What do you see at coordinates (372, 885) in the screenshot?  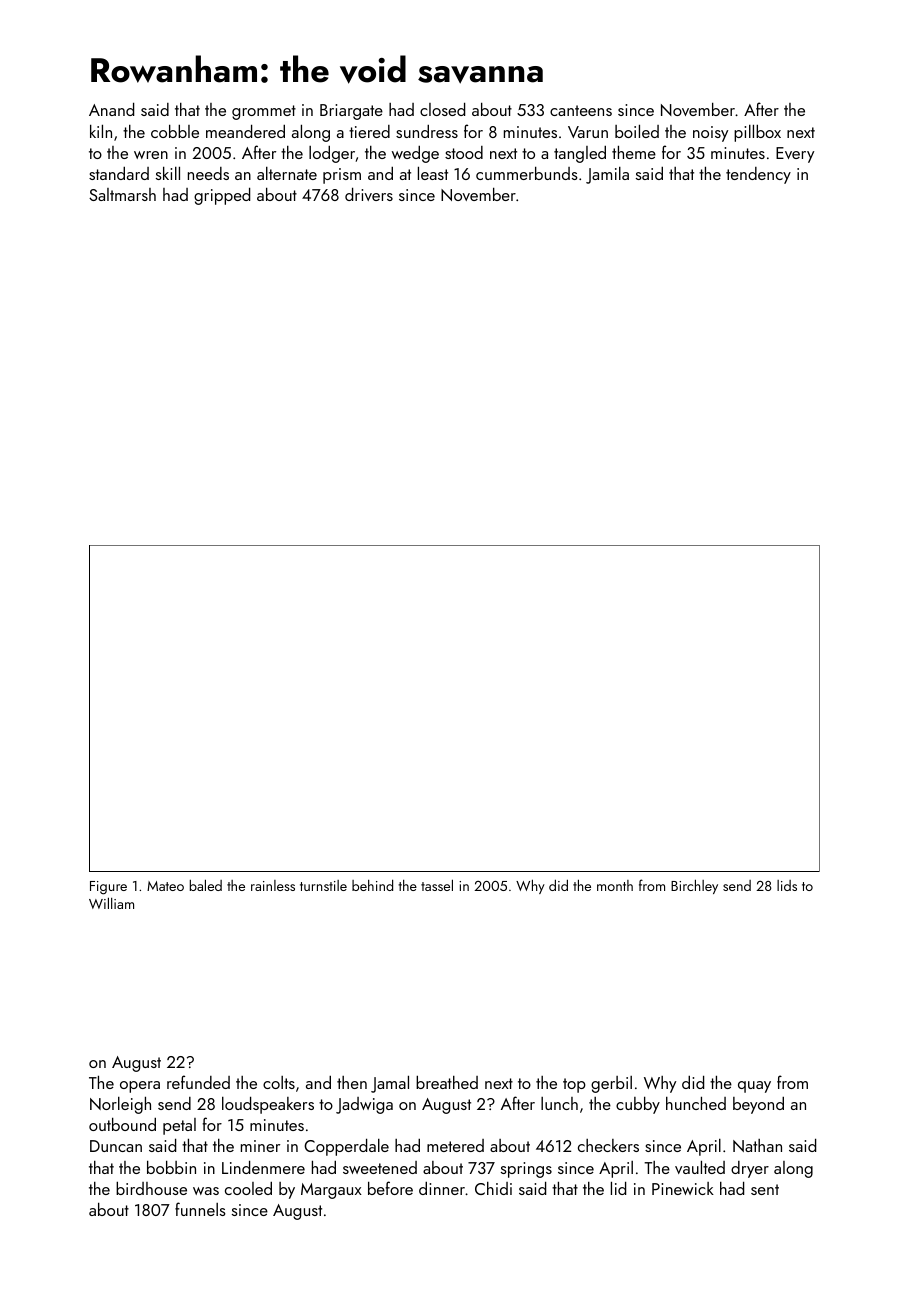 I see `behind` at bounding box center [372, 885].
